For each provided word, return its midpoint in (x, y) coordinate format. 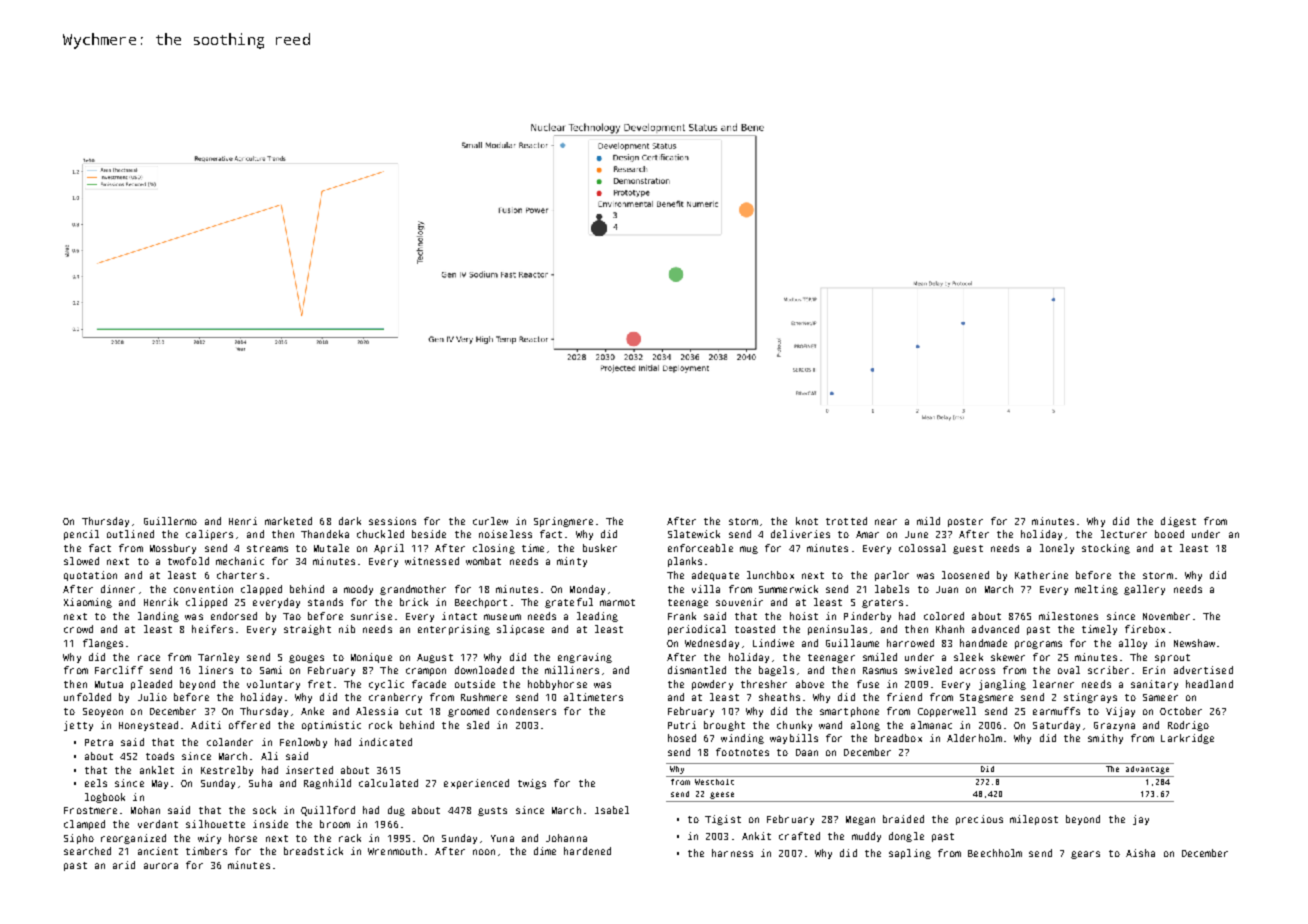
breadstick (313, 851)
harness (732, 853)
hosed (682, 738)
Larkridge (1187, 739)
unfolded (87, 697)
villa (706, 589)
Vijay (1120, 712)
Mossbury (173, 549)
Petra (99, 742)
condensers (526, 711)
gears (1085, 855)
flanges (103, 644)
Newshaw (1194, 643)
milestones (1068, 616)
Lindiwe (773, 643)
